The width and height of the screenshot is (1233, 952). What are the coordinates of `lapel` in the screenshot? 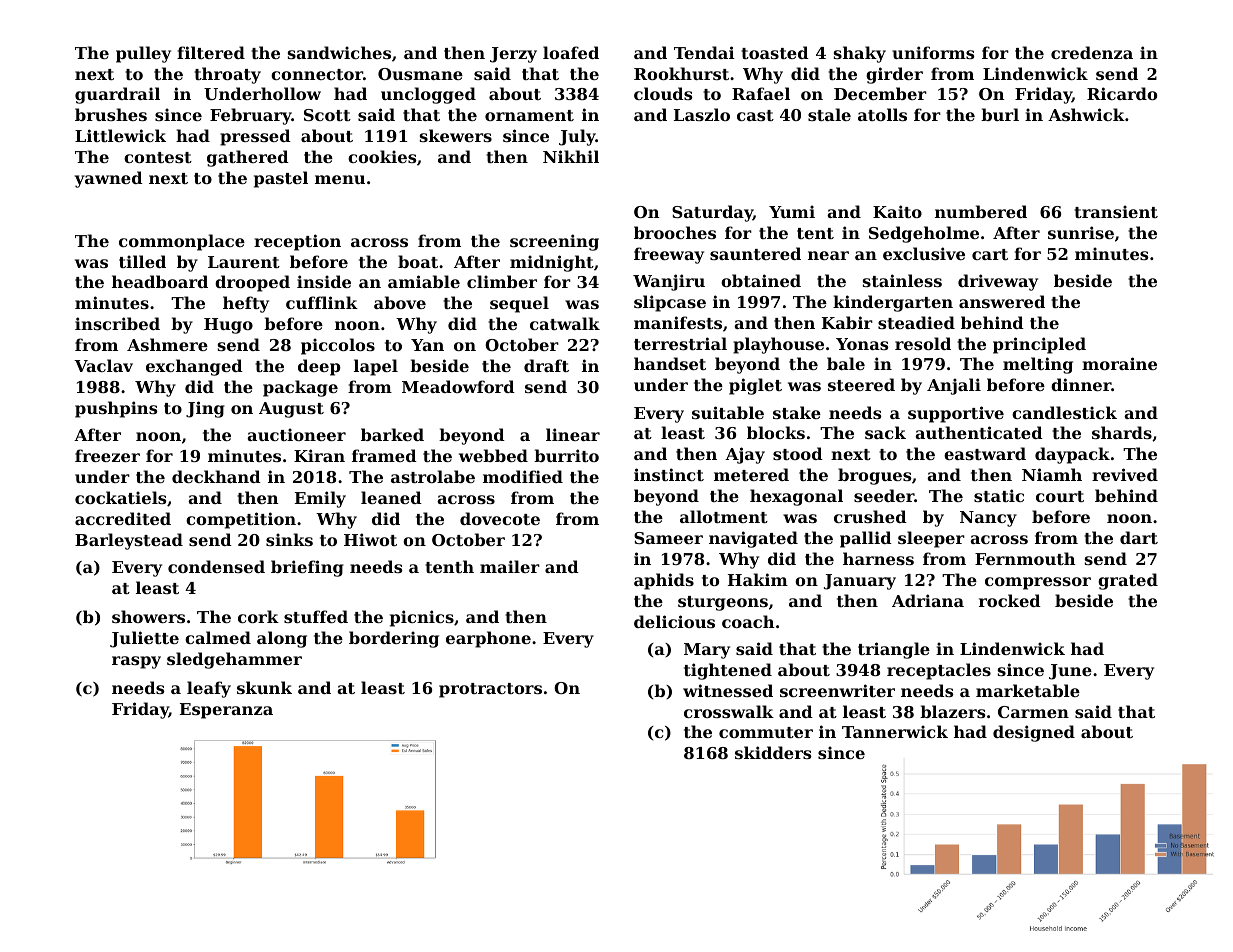 It's located at (376, 367).
